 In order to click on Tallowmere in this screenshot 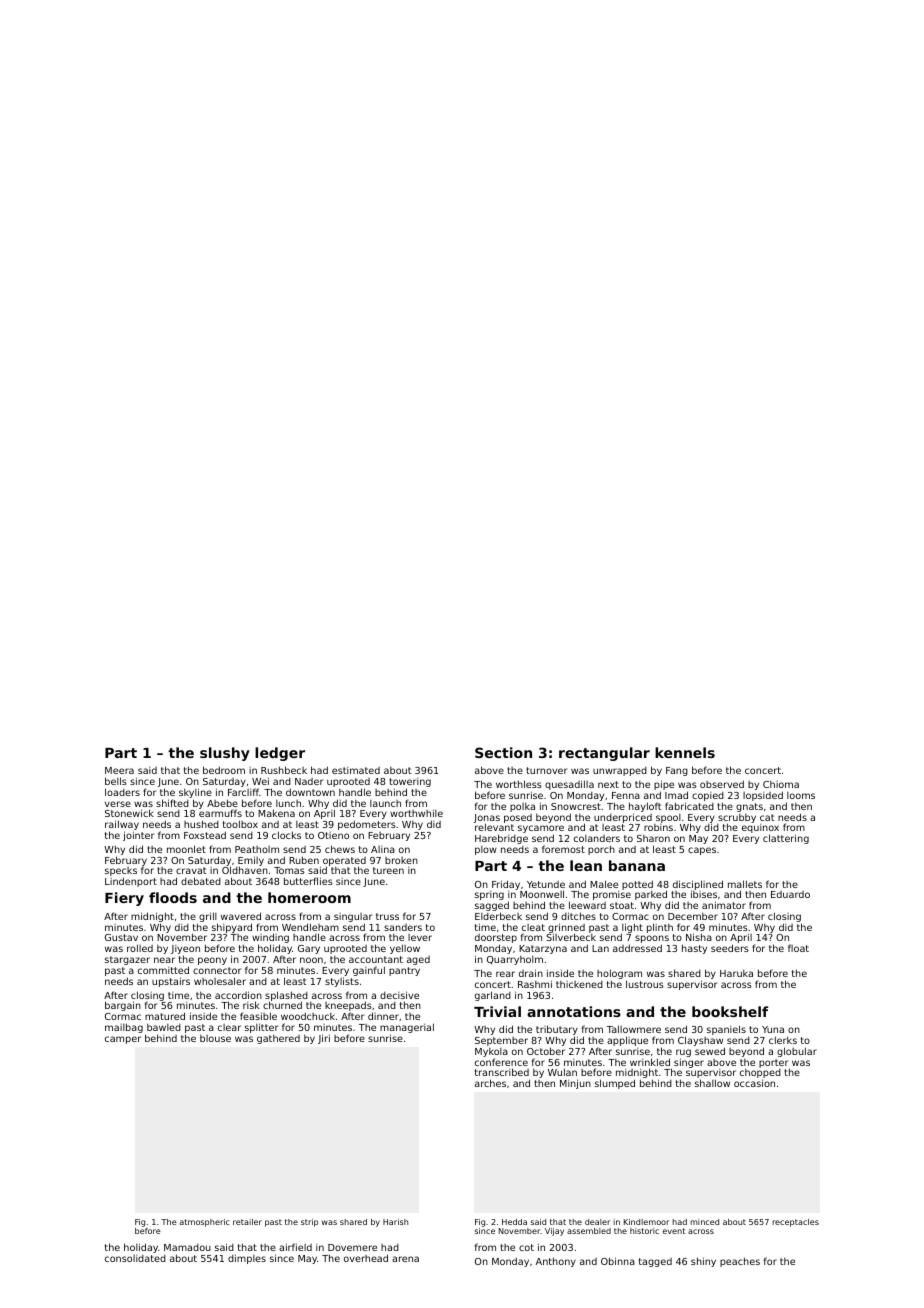, I will do `click(634, 1029)`.
